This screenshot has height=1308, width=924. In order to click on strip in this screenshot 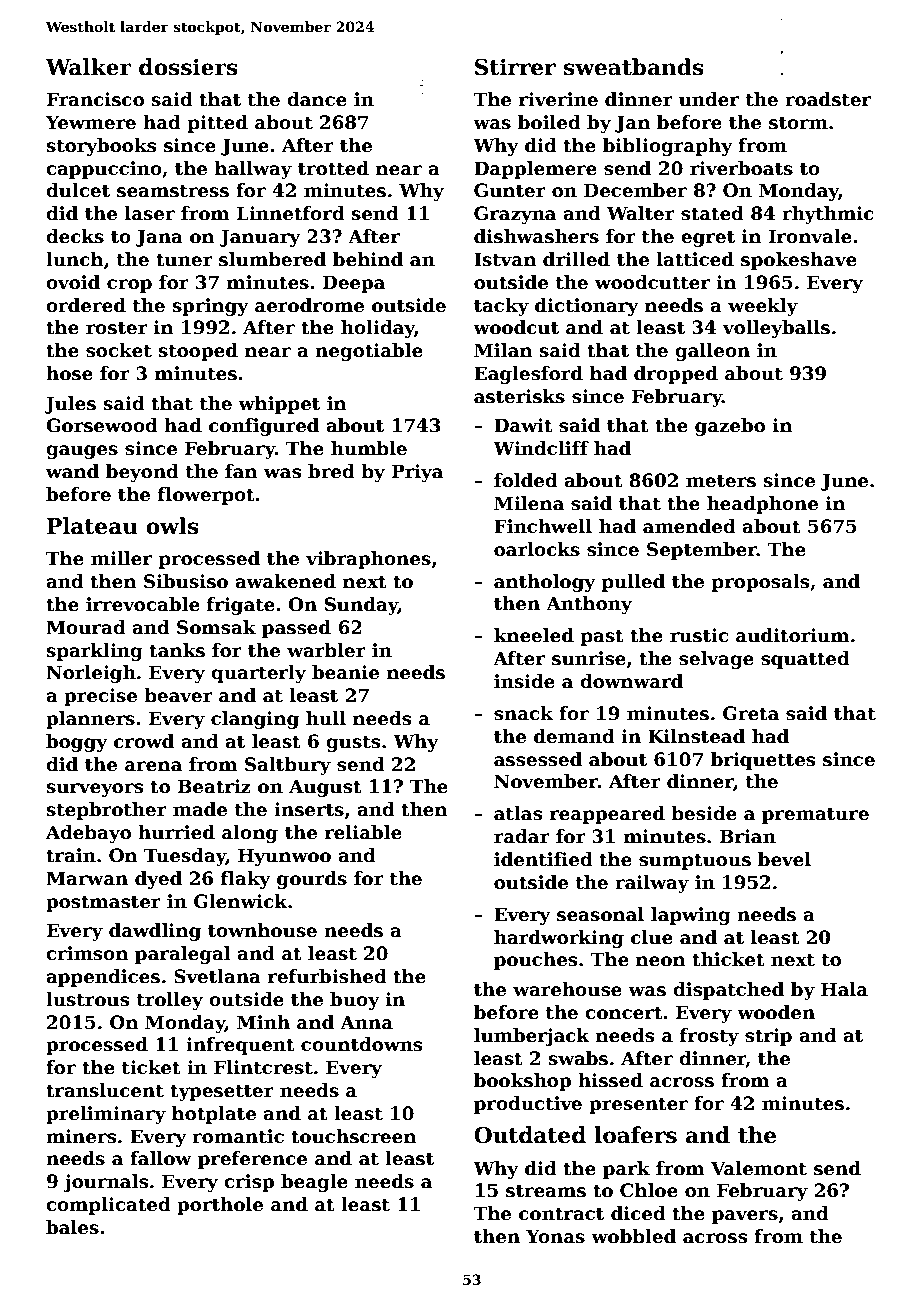, I will do `click(768, 1037)`.
